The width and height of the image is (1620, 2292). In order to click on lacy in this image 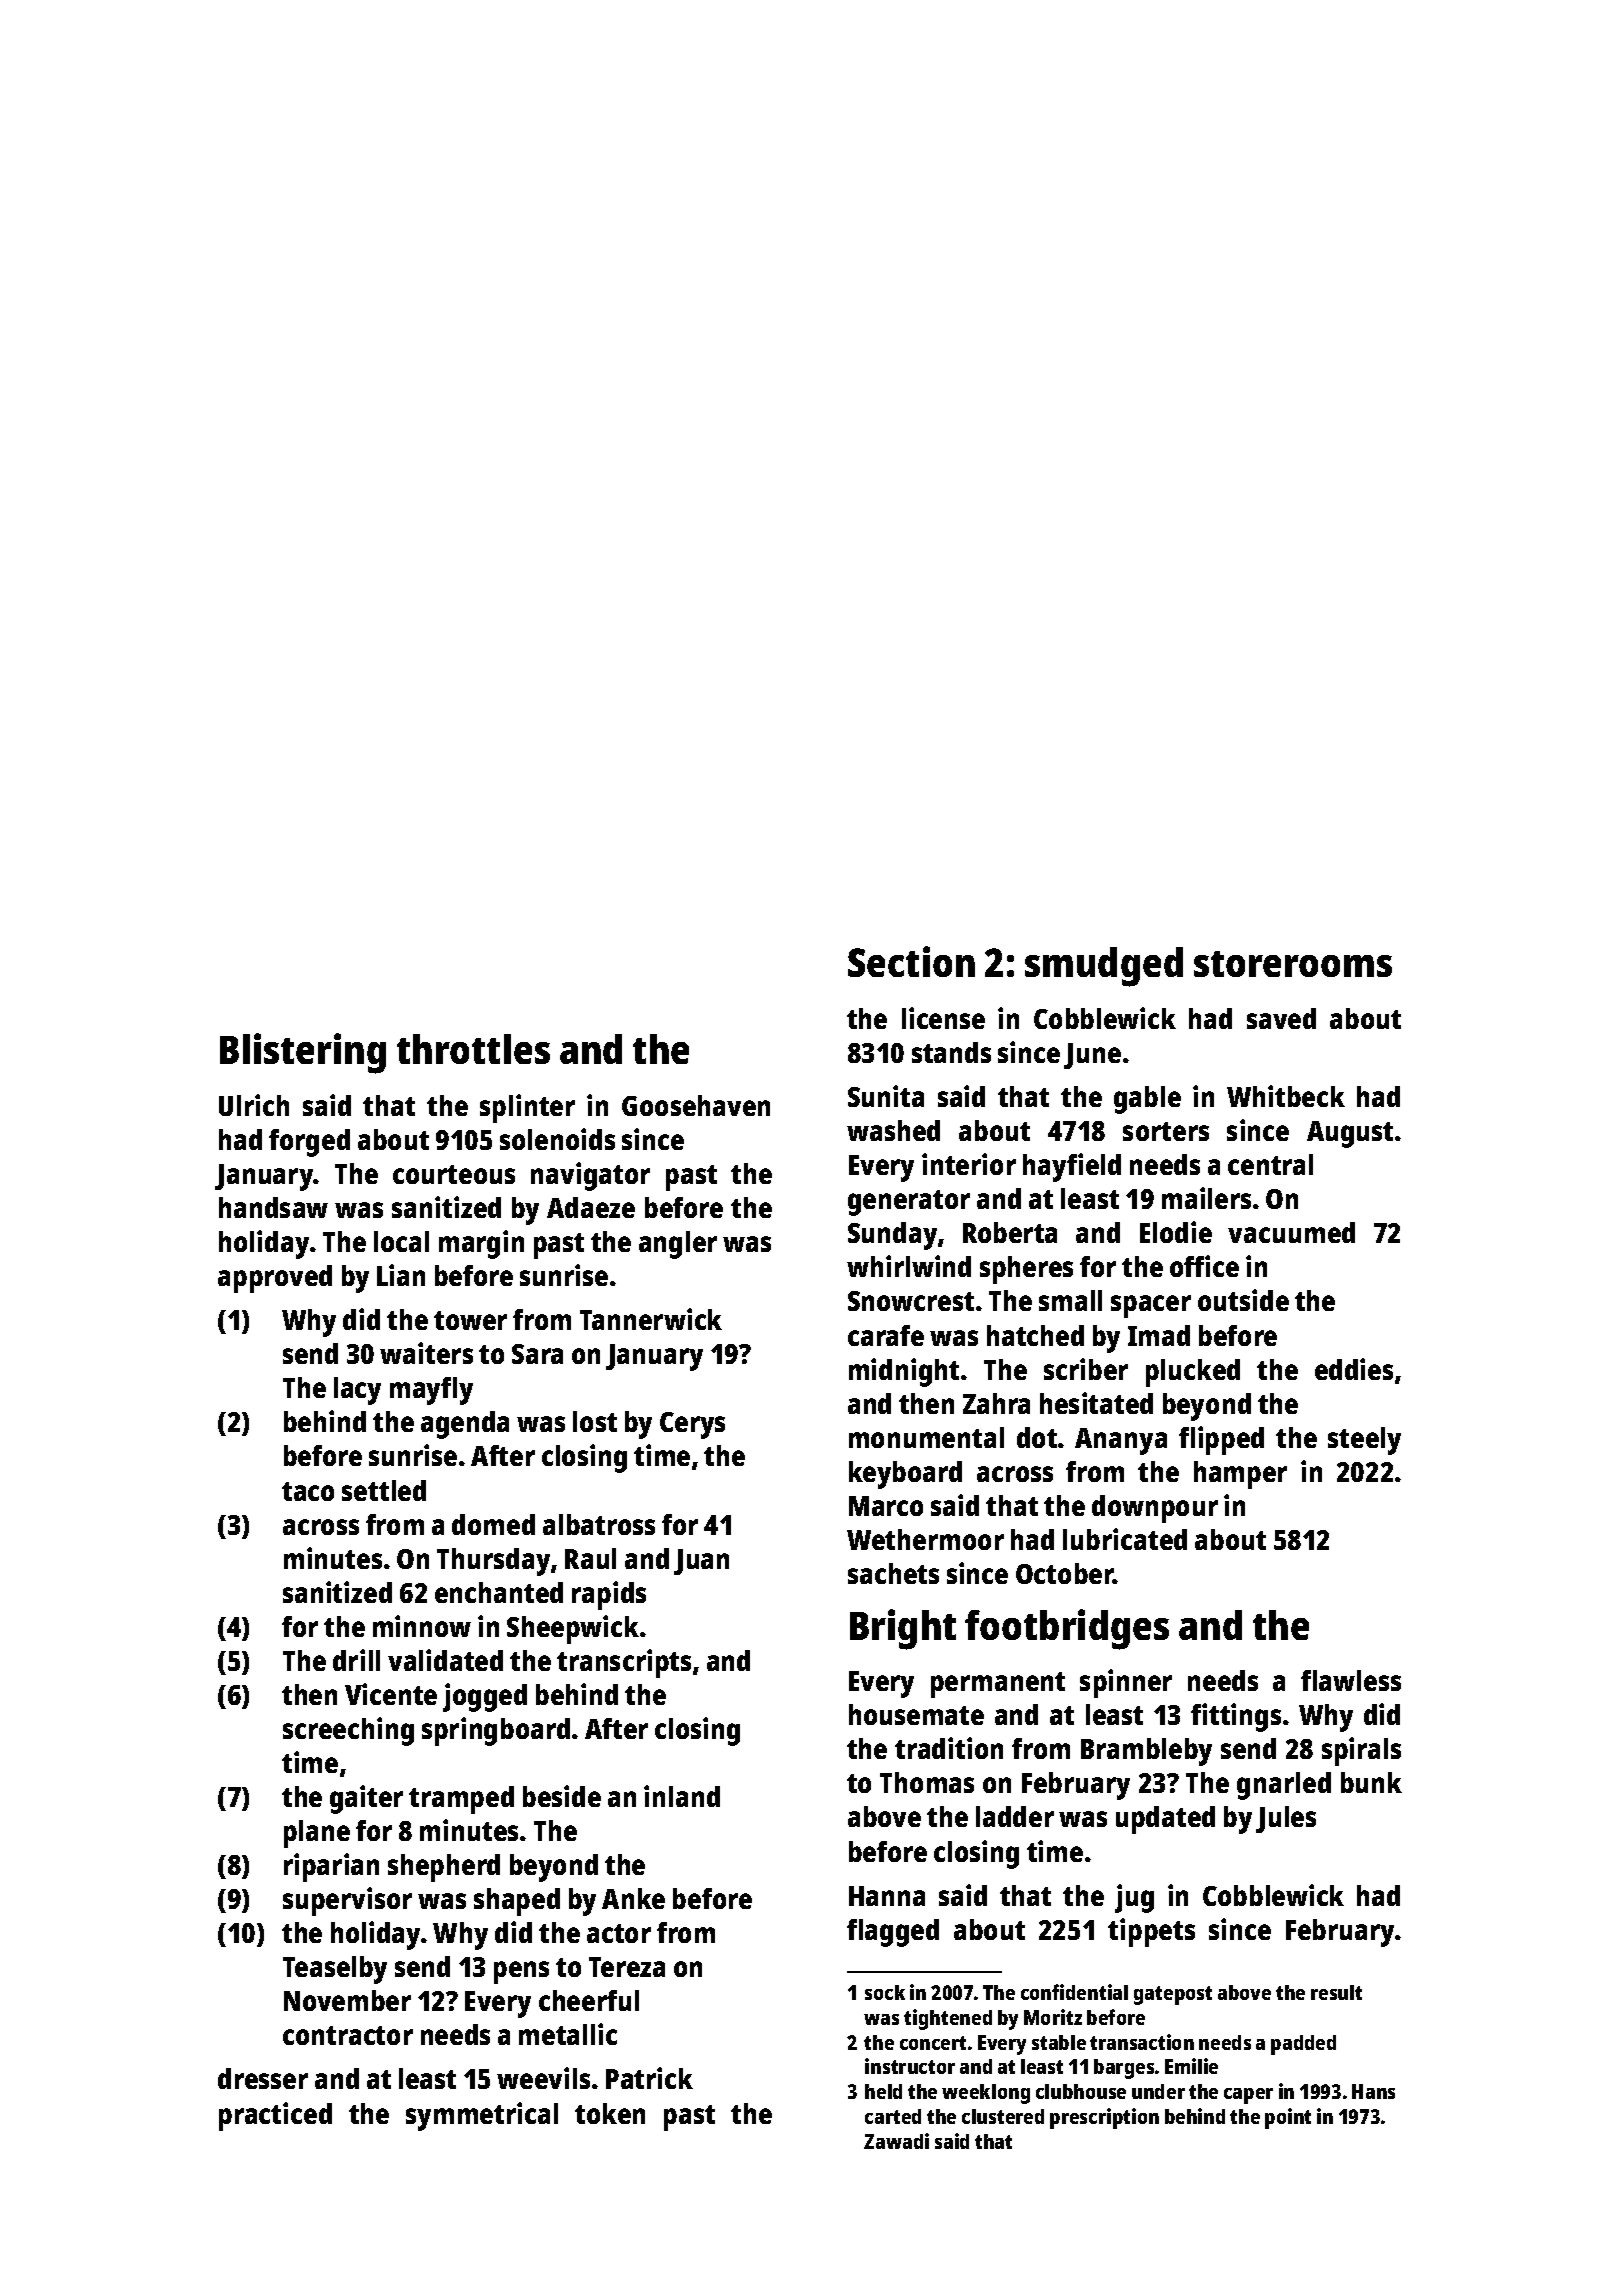, I will do `click(357, 1391)`.
